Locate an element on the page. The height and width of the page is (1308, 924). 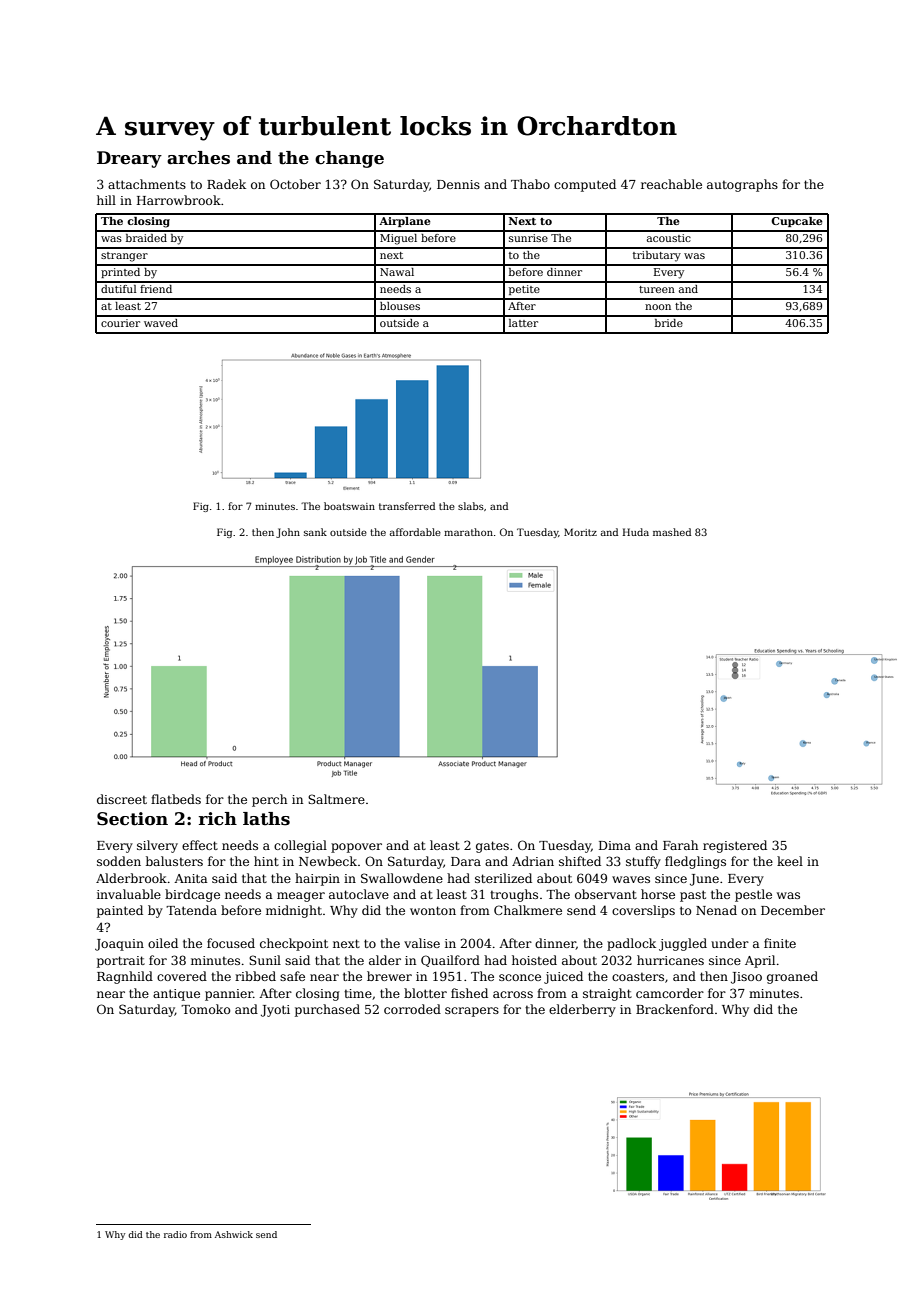
painted is located at coordinates (120, 911).
